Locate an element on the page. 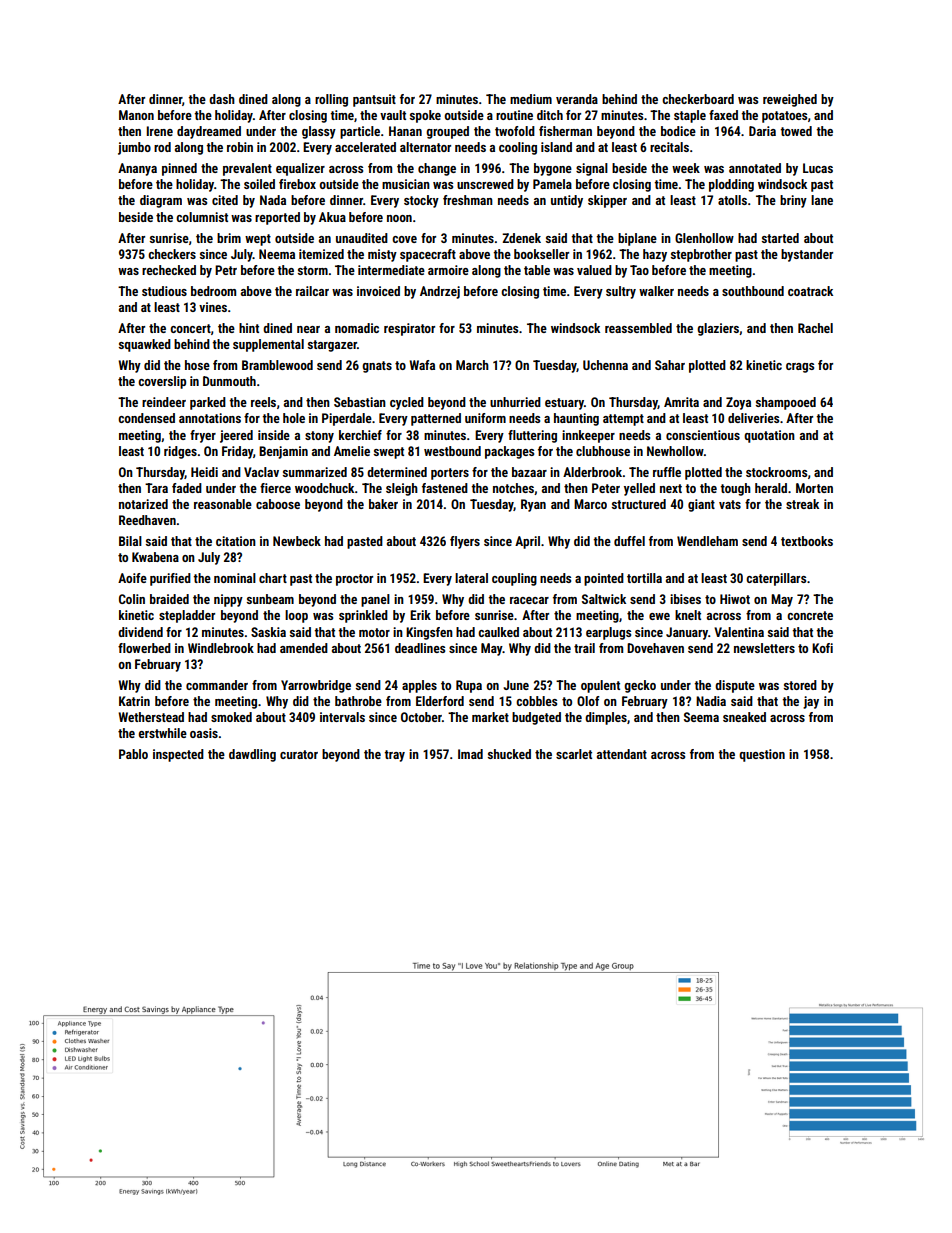  conscientious is located at coordinates (703, 435).
